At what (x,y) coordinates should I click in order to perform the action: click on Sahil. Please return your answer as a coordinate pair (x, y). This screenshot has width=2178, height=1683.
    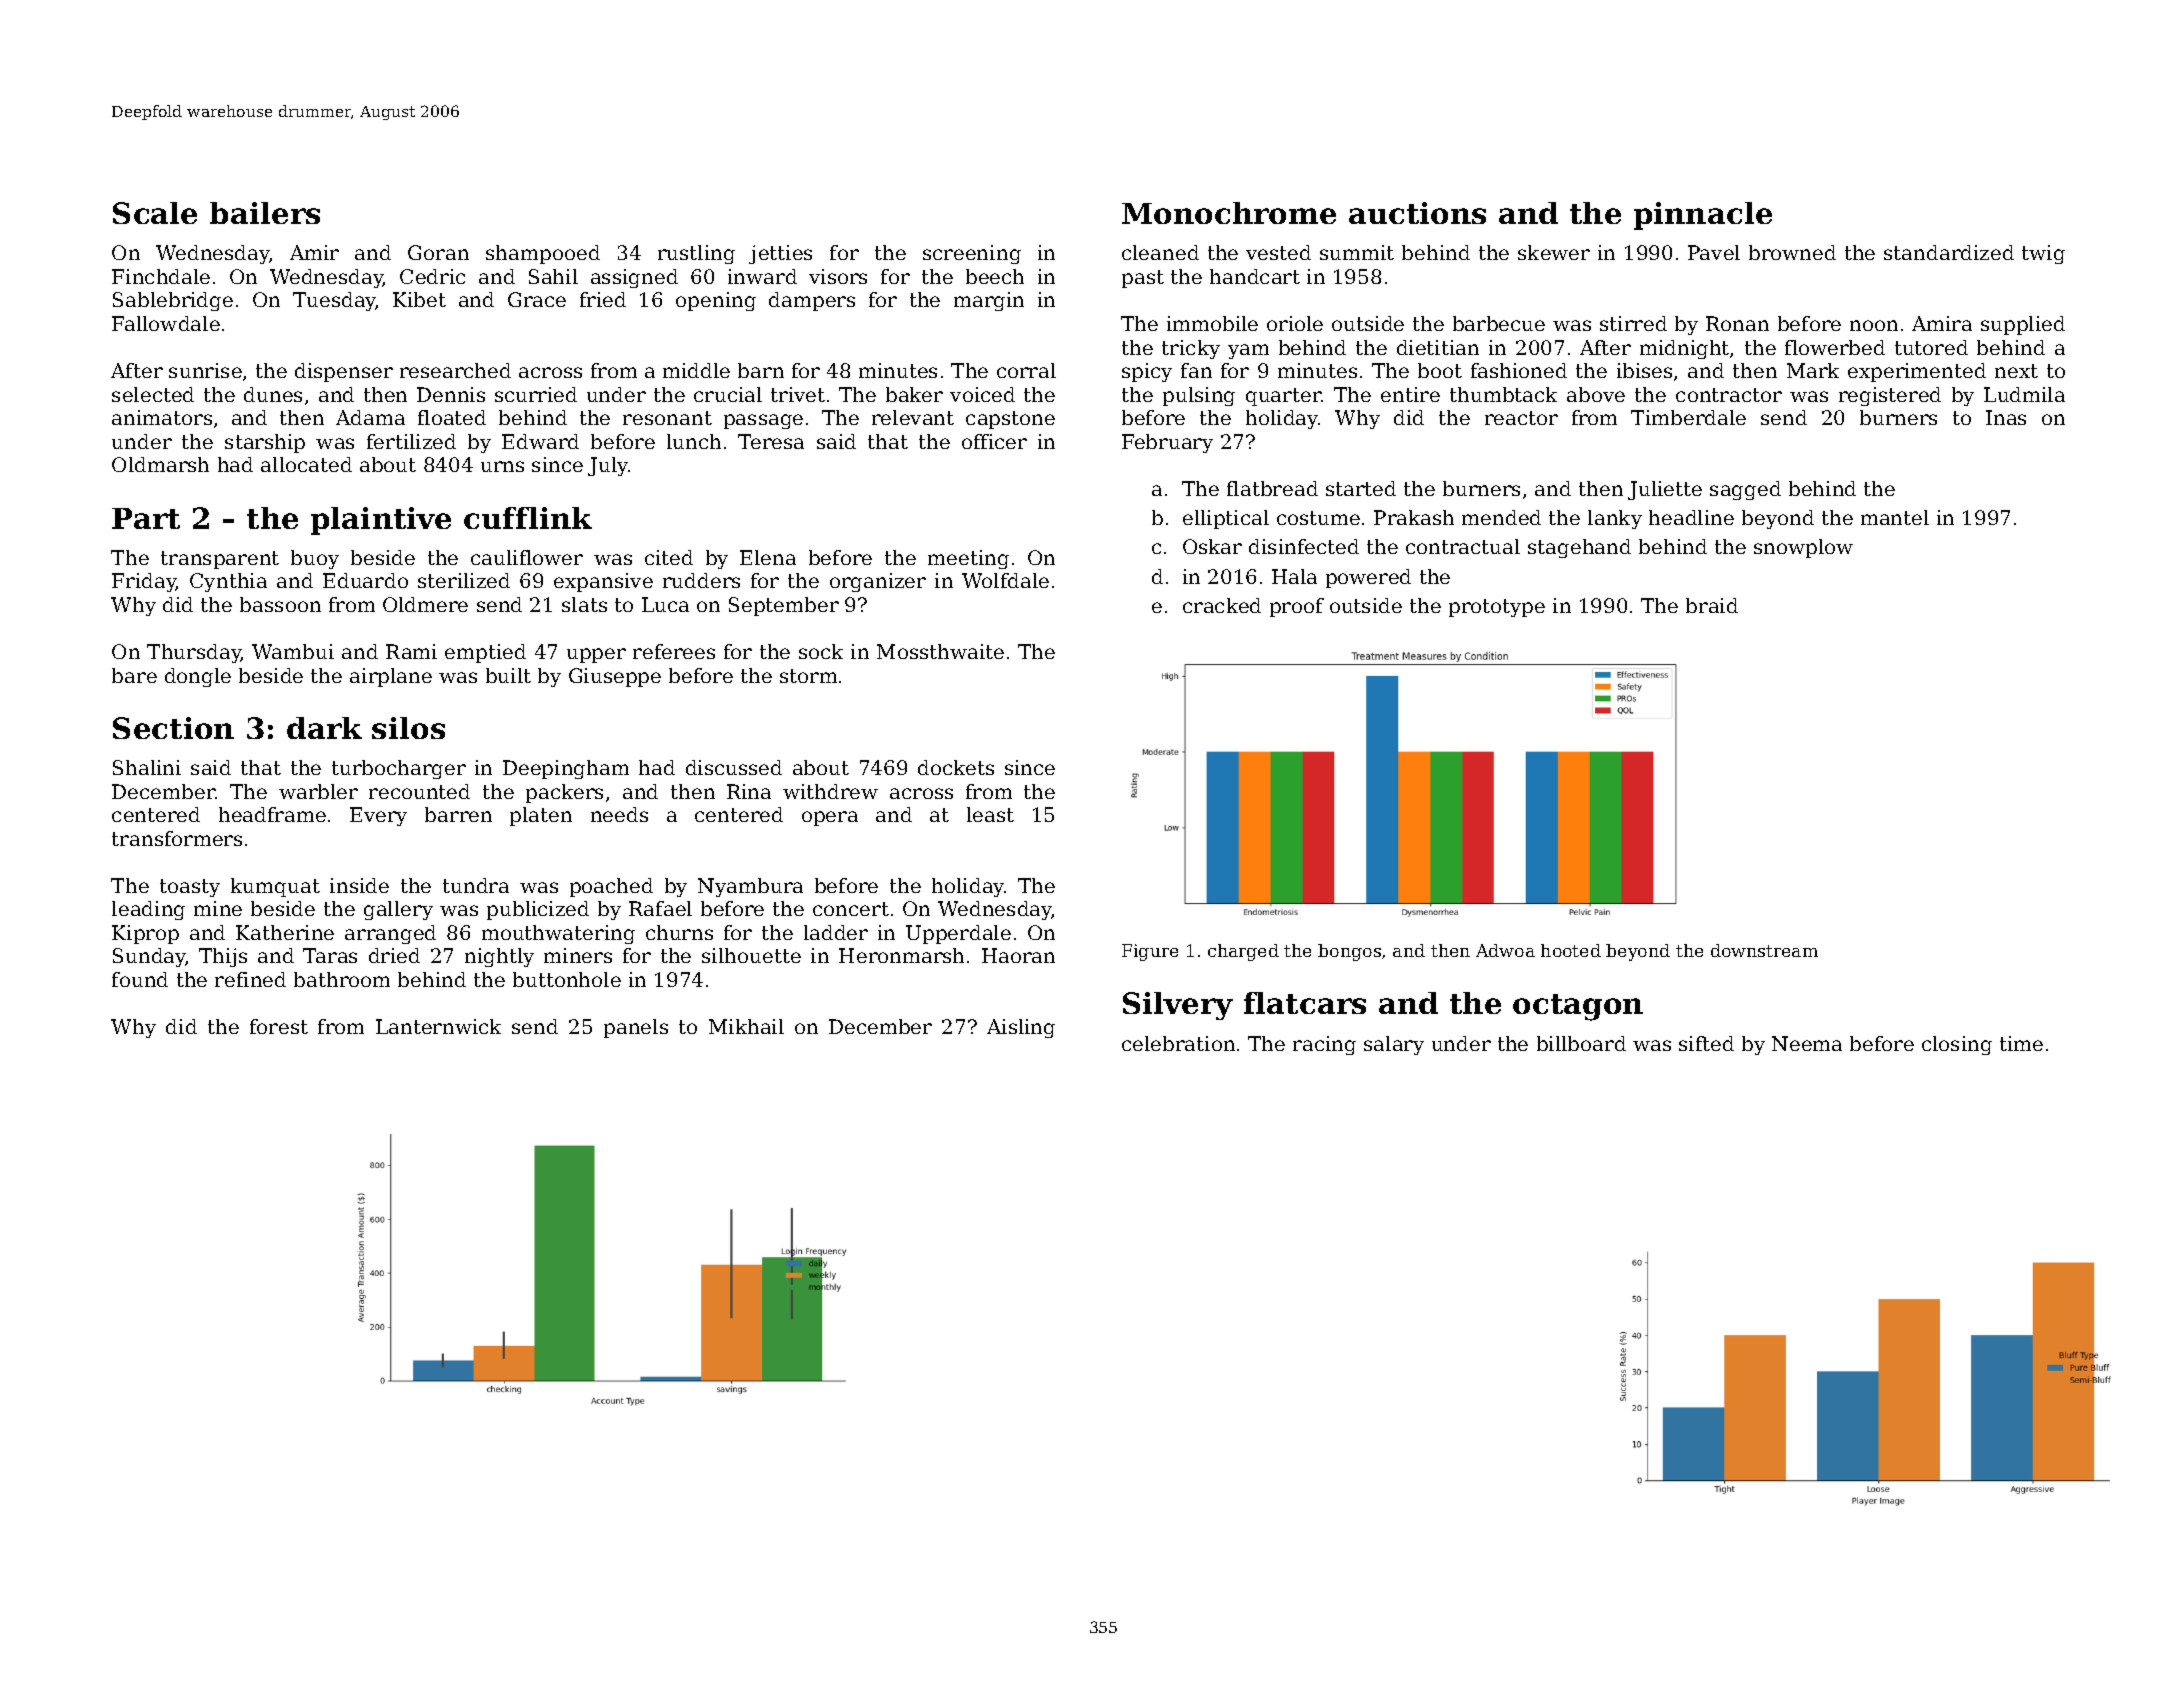
    Looking at the image, I should click on (553, 276).
